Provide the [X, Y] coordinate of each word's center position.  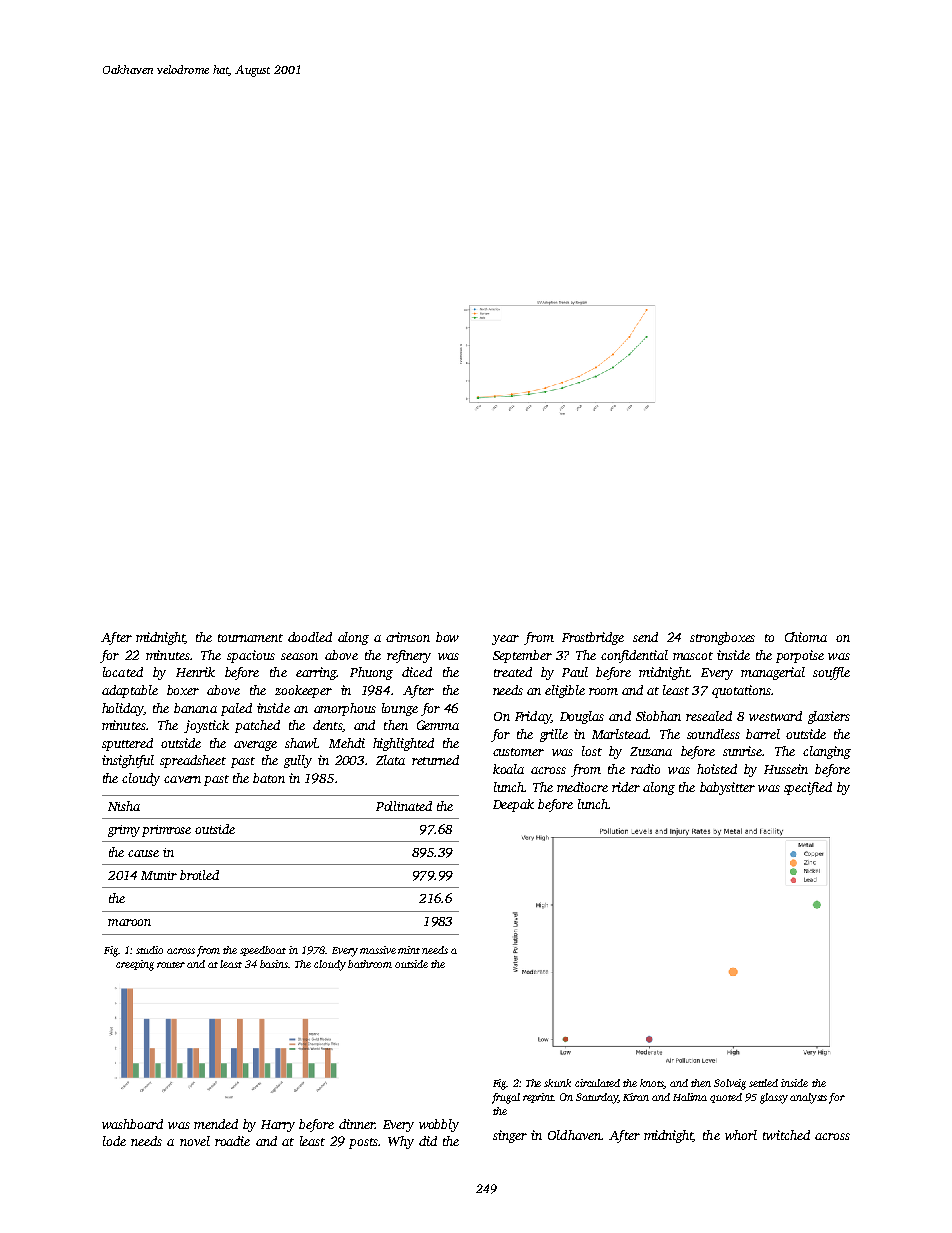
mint [409, 950]
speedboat [263, 951]
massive [378, 950]
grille [554, 735]
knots [652, 1084]
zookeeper [303, 691]
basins [274, 964]
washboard [132, 1124]
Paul [575, 672]
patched [257, 726]
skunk [557, 1083]
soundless [713, 734]
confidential [634, 656]
